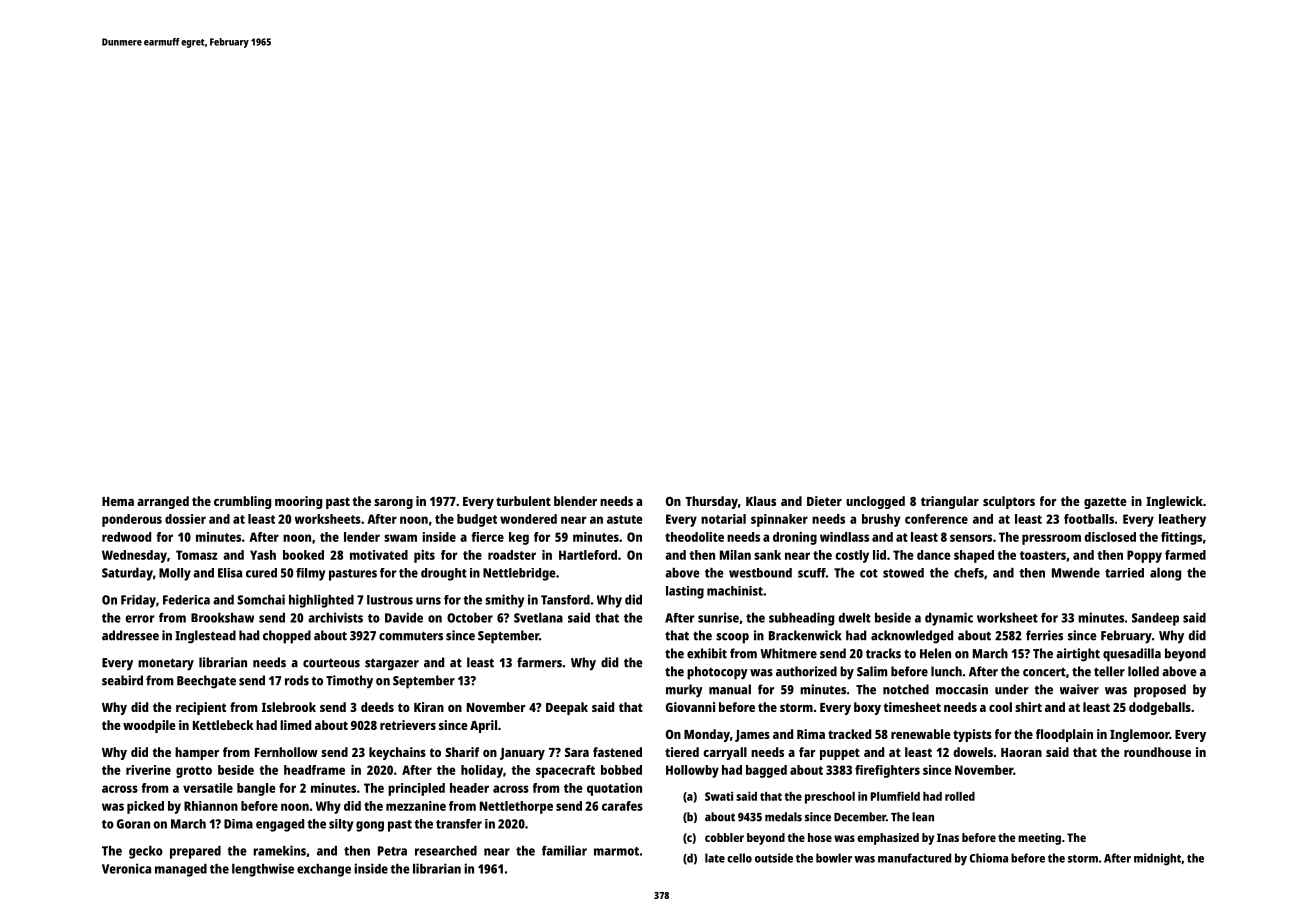 The width and height of the document is (1308, 924). I want to click on Elisa, so click(230, 573).
